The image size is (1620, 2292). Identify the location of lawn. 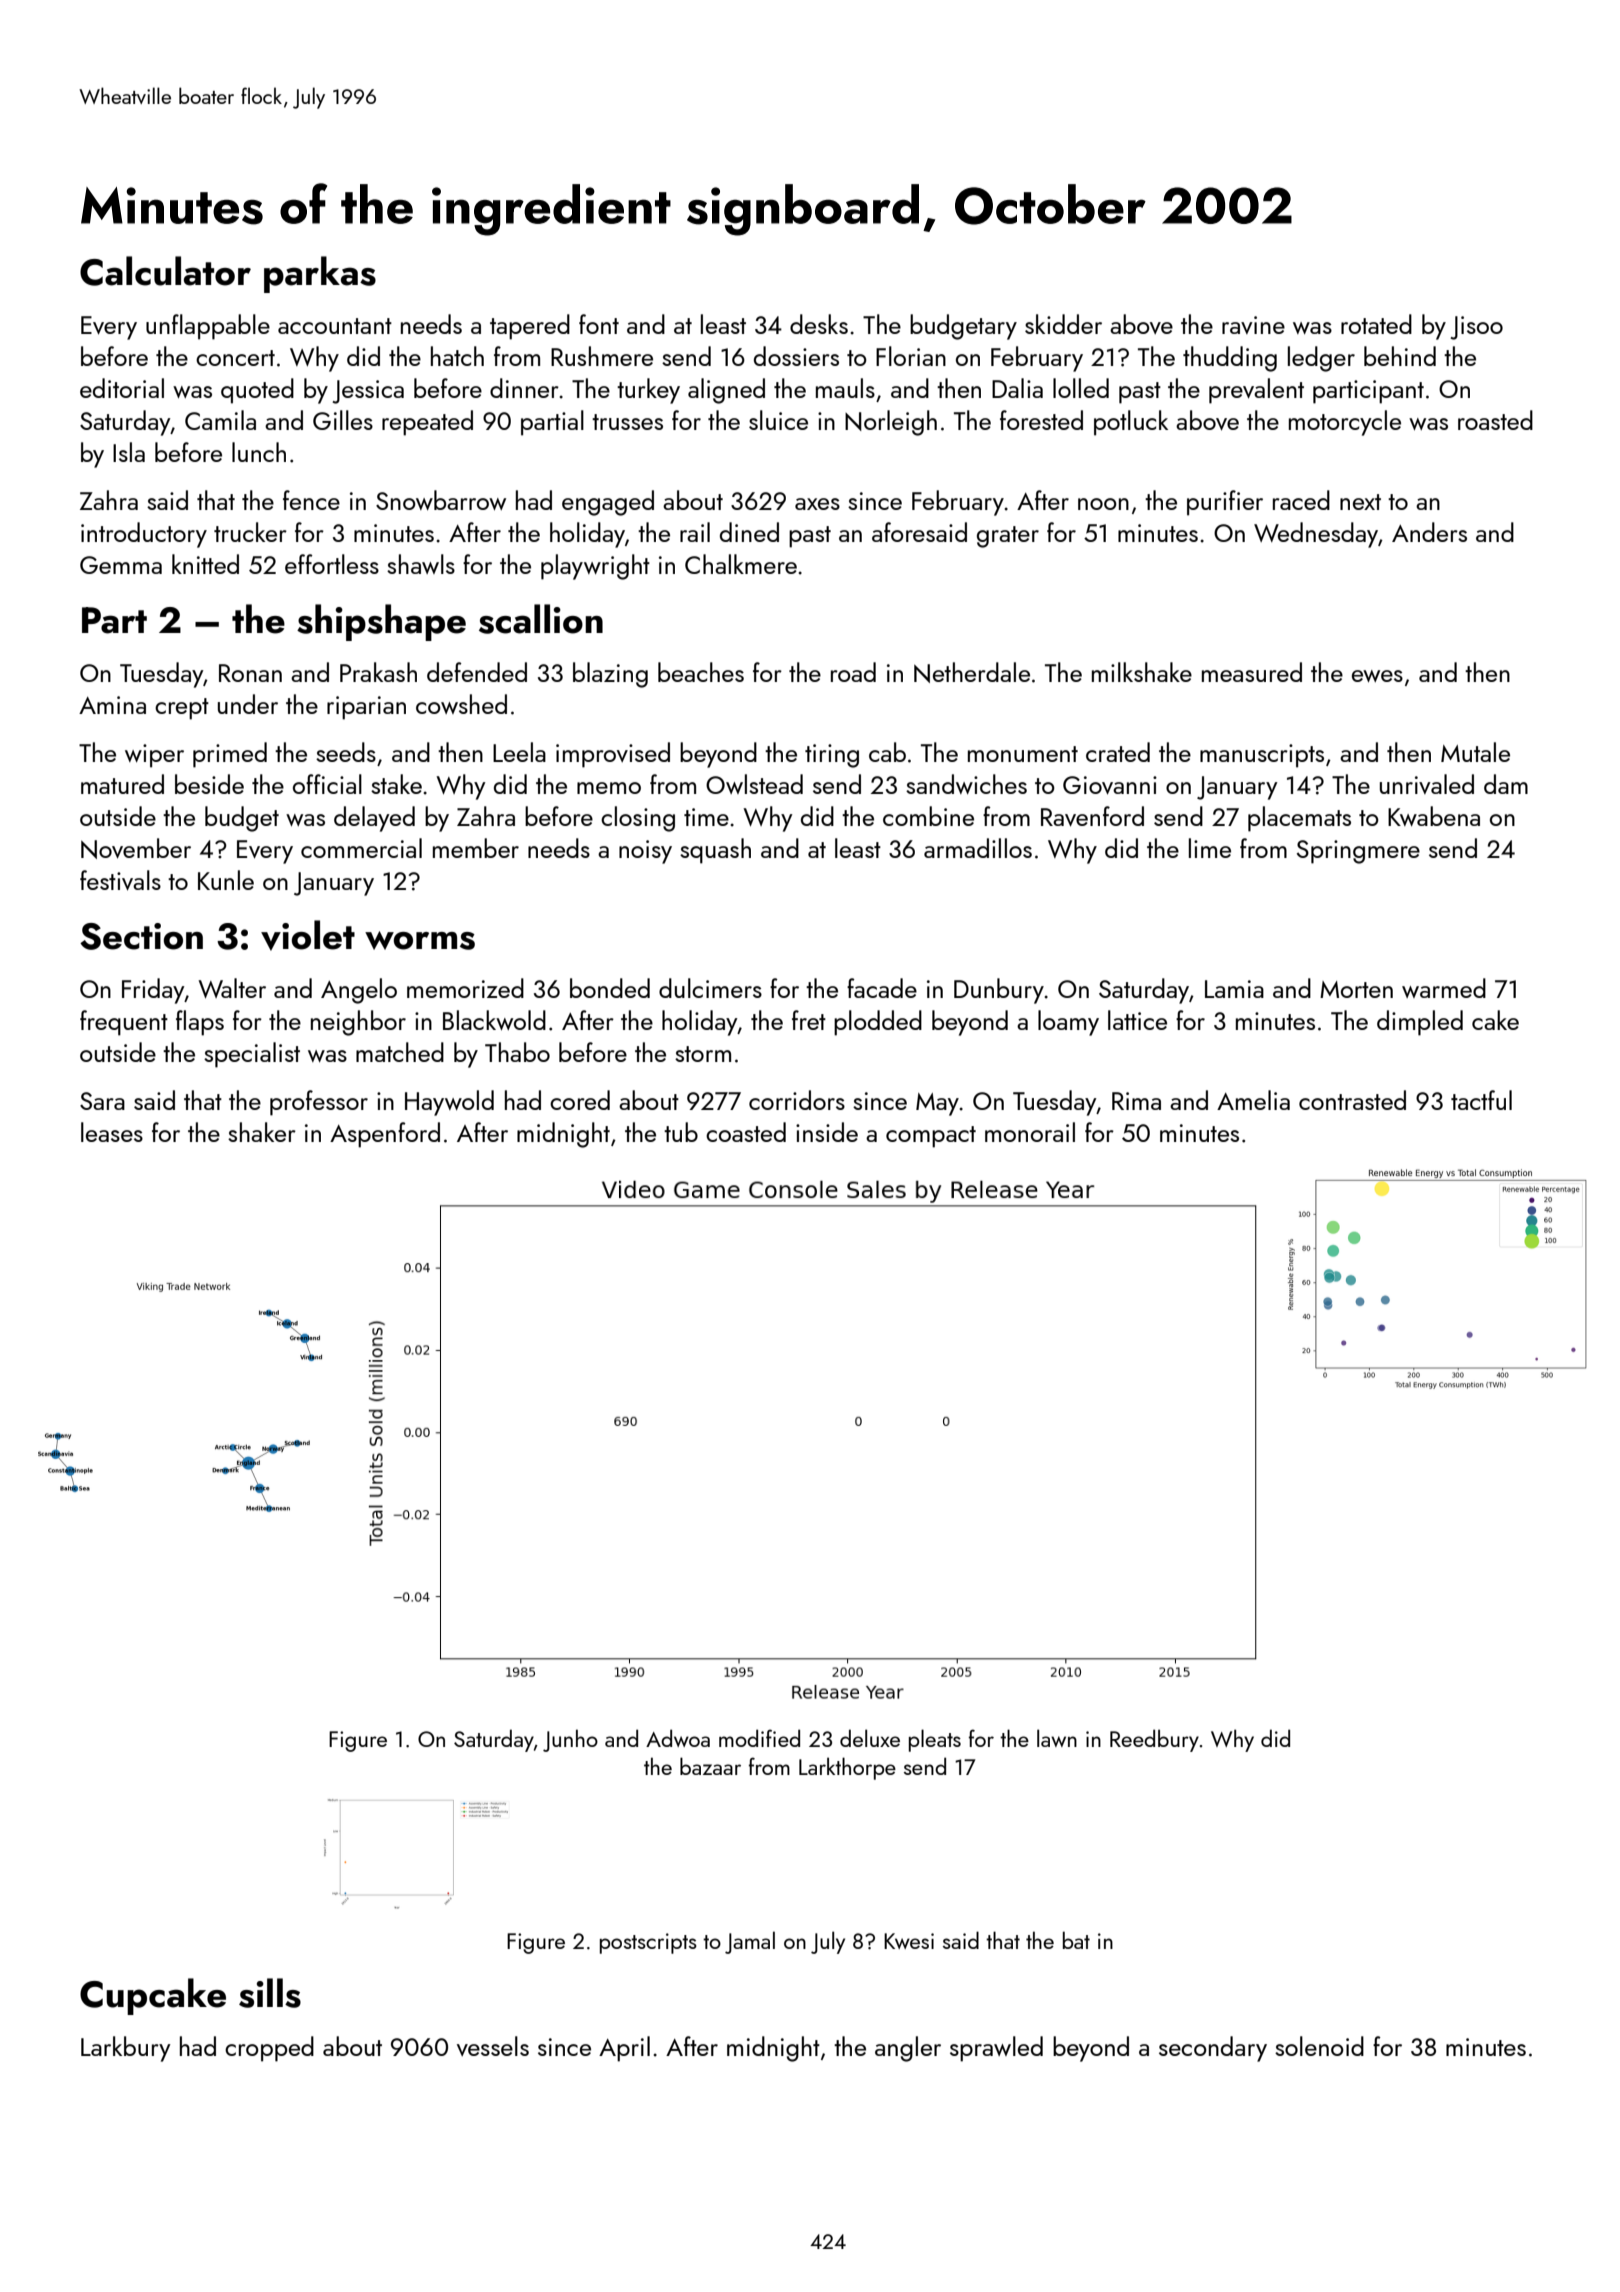
(1057, 1738).
